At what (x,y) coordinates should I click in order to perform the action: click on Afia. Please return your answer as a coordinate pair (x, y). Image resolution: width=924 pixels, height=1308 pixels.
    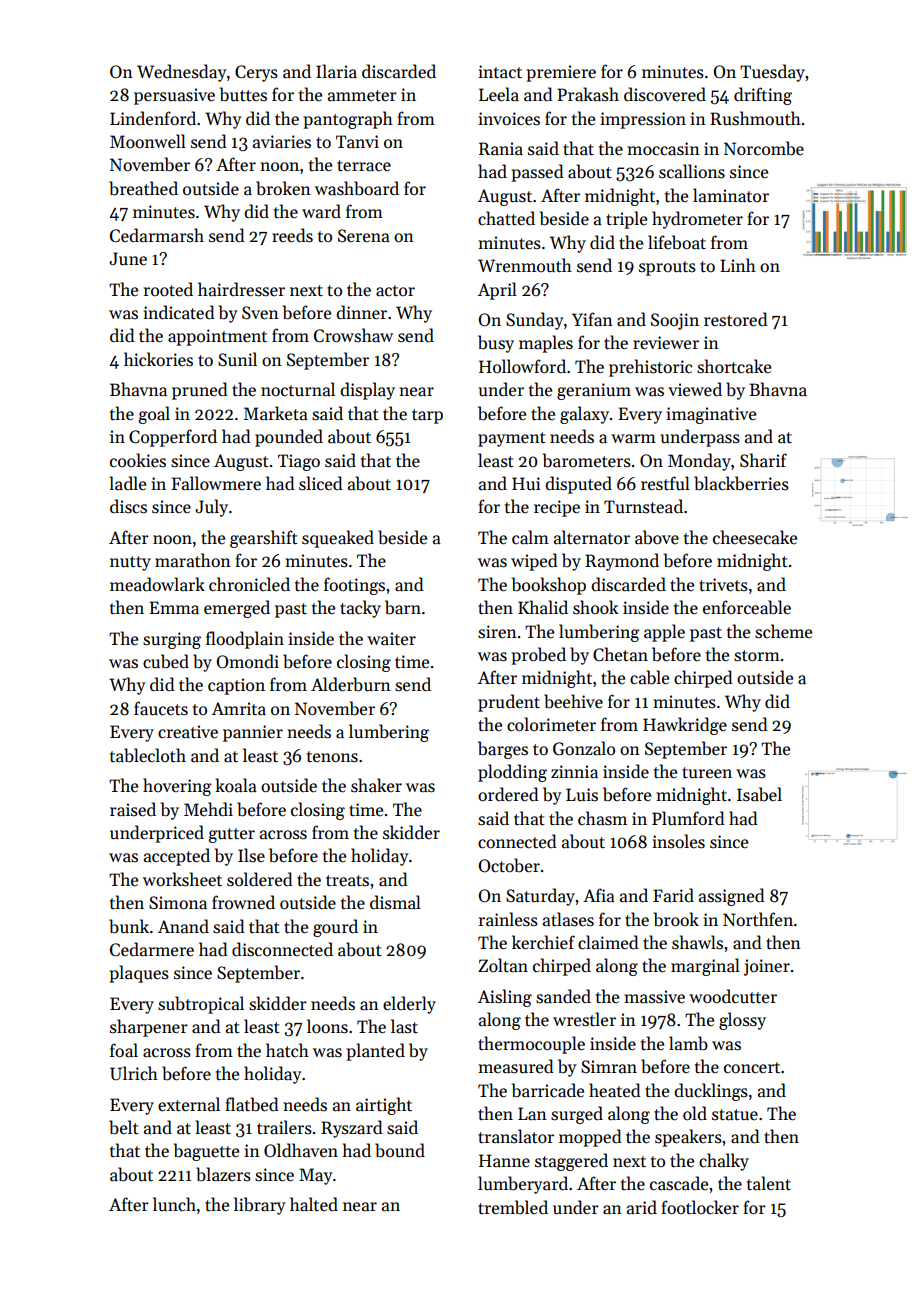
    Looking at the image, I should click on (599, 895).
